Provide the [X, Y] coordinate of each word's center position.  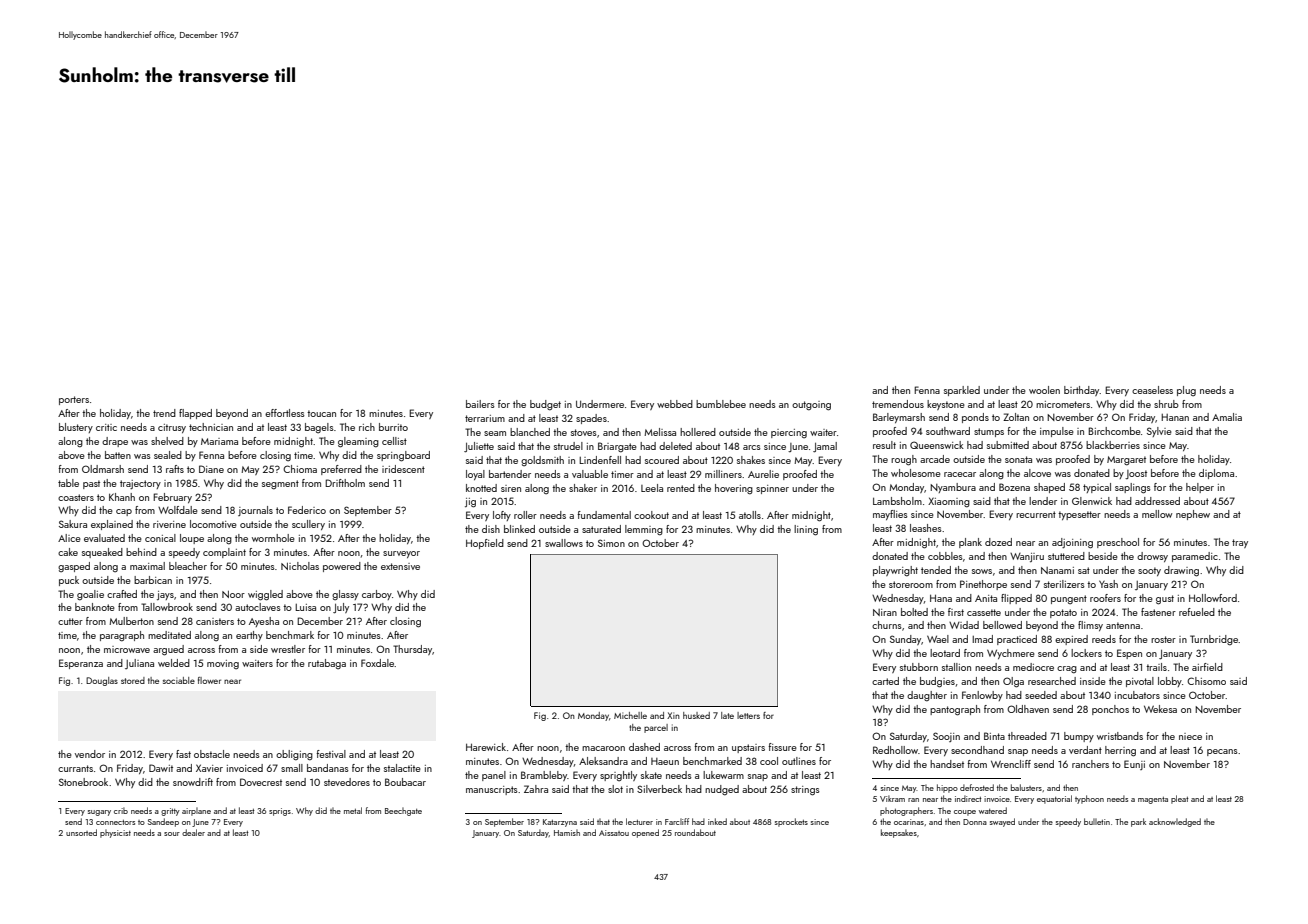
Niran [885, 612]
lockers [1086, 653]
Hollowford [1213, 598]
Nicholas [300, 566]
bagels [319, 428]
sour [172, 834]
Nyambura [953, 488]
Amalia [1227, 417]
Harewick [486, 747]
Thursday [412, 650]
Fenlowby [982, 696]
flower [209, 680]
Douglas [102, 681]
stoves [584, 432]
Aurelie [763, 474]
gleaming [358, 442]
